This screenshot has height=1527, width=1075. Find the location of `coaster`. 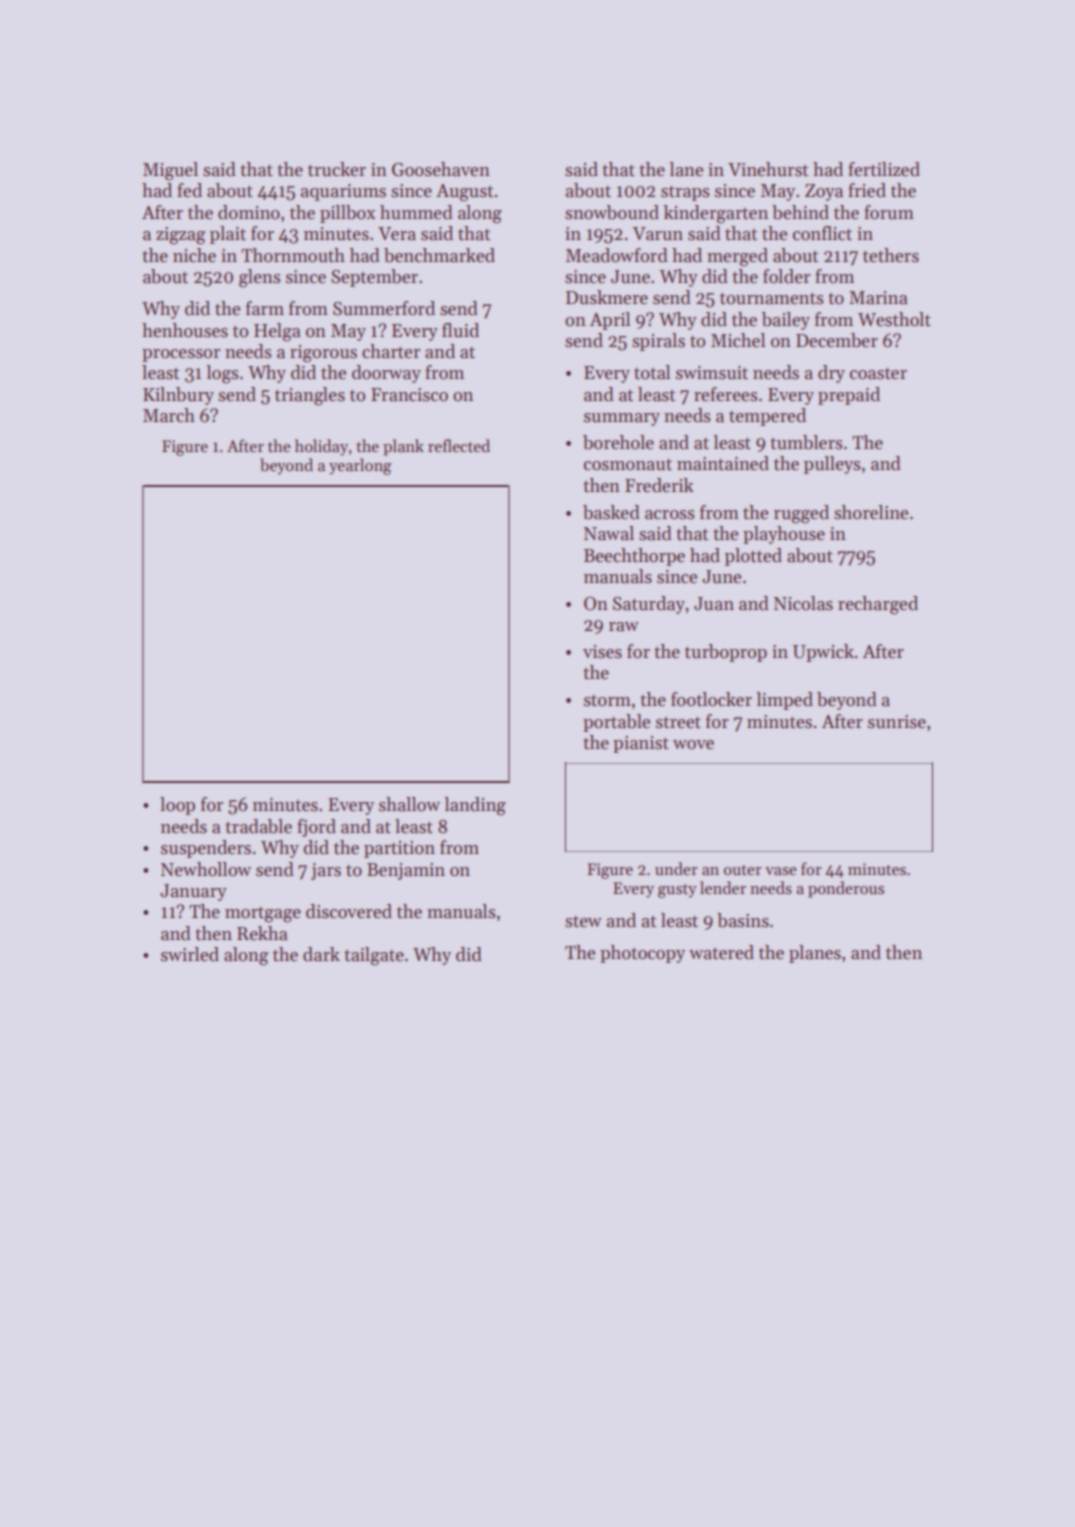

coaster is located at coordinates (878, 373).
